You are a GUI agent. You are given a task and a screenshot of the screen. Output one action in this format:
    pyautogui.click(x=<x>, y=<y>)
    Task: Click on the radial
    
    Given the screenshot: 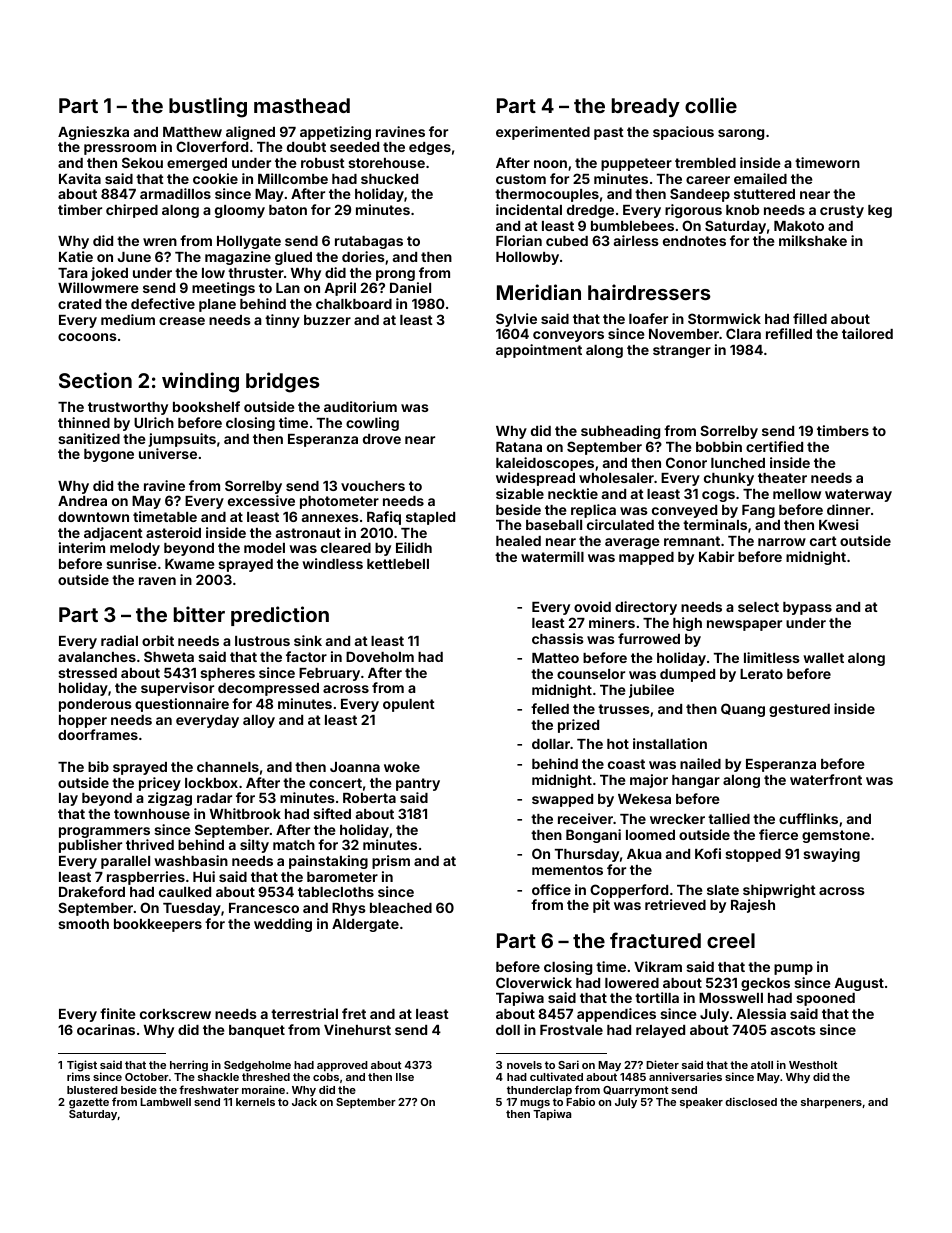 What is the action you would take?
    pyautogui.click(x=119, y=640)
